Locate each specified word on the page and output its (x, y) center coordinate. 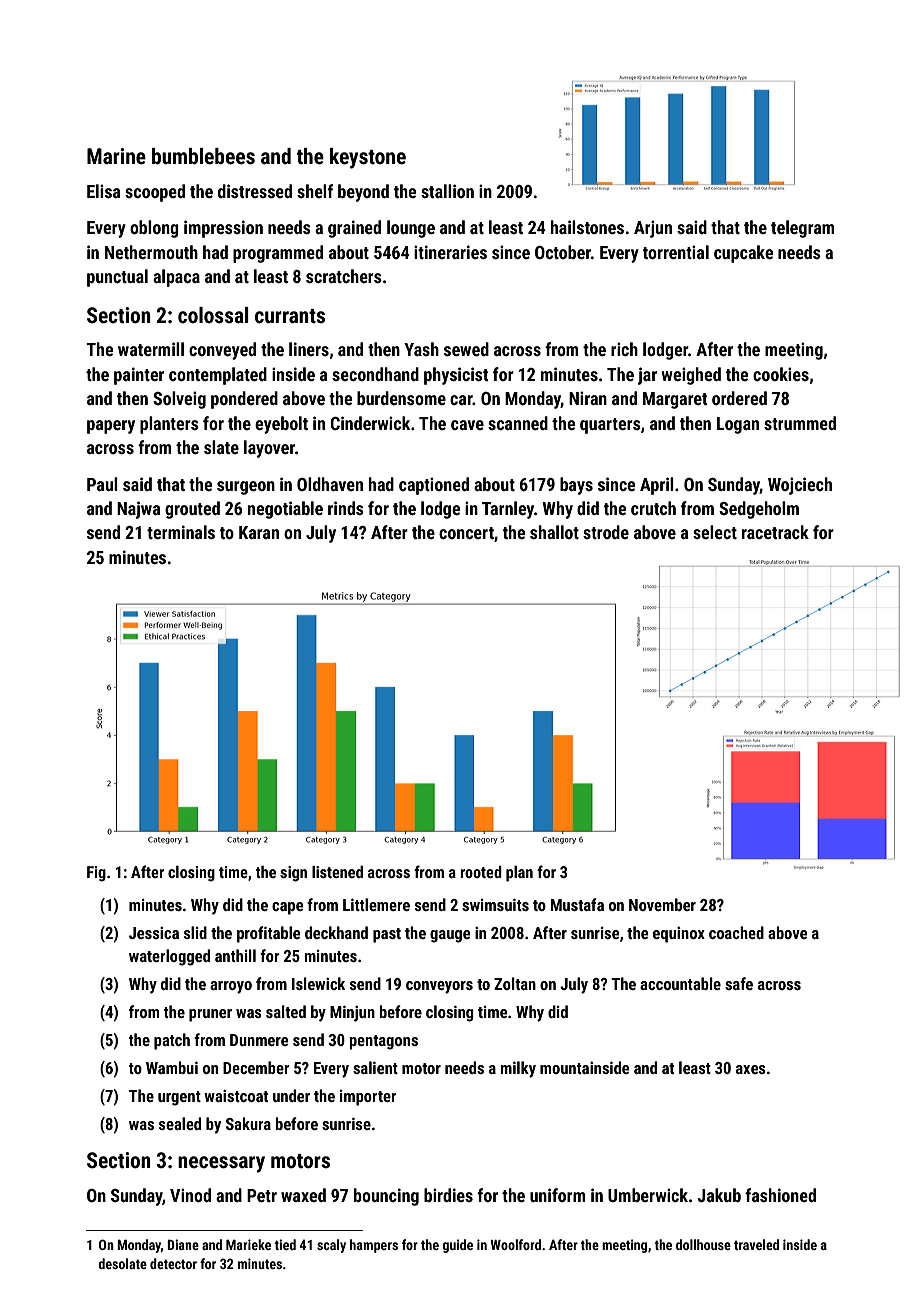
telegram (802, 229)
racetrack (775, 532)
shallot (554, 532)
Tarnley (508, 510)
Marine (116, 156)
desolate (122, 1263)
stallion (447, 191)
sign (293, 874)
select (715, 532)
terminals (181, 532)
